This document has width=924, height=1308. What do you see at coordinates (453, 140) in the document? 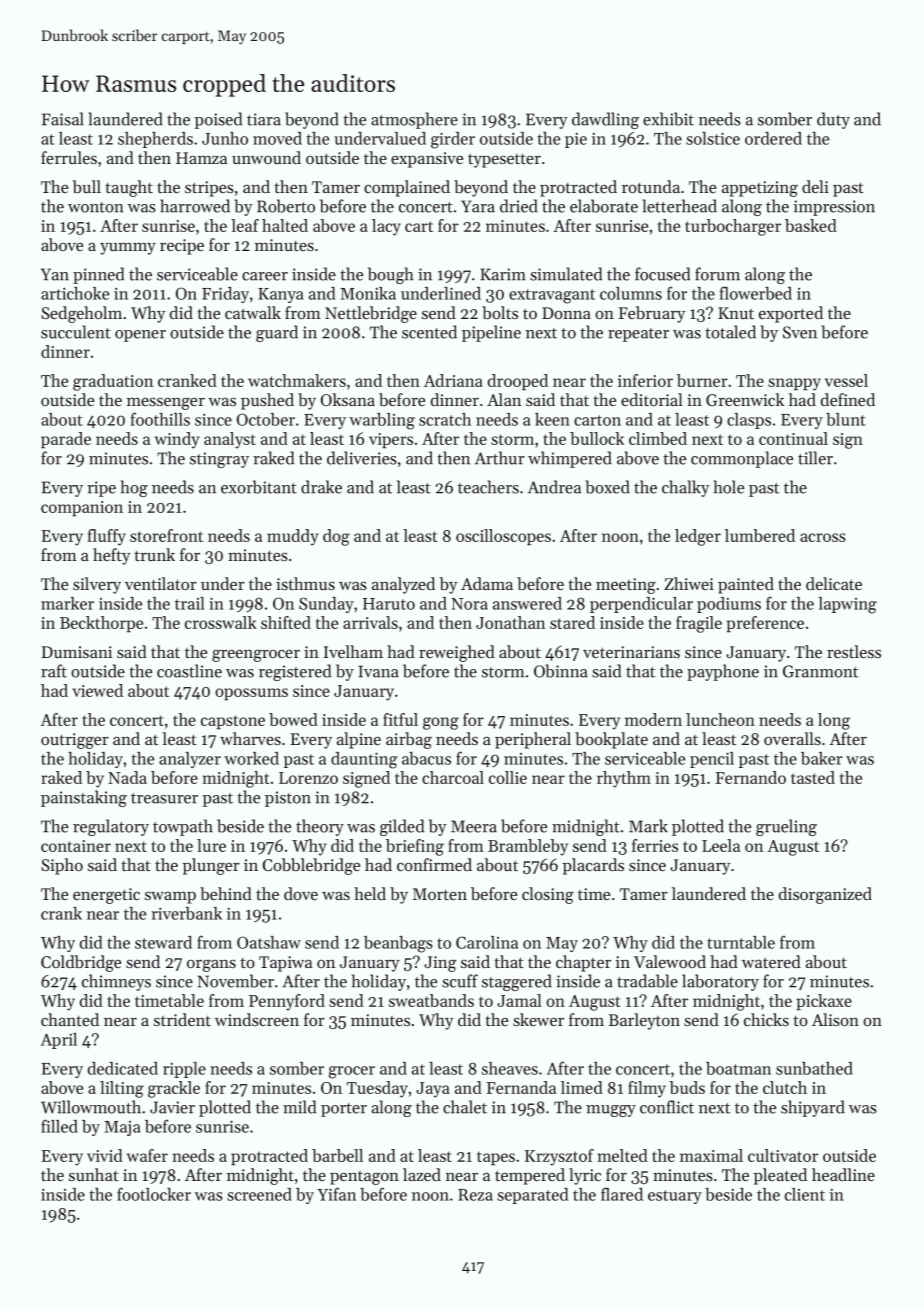
I see `girder` at bounding box center [453, 140].
